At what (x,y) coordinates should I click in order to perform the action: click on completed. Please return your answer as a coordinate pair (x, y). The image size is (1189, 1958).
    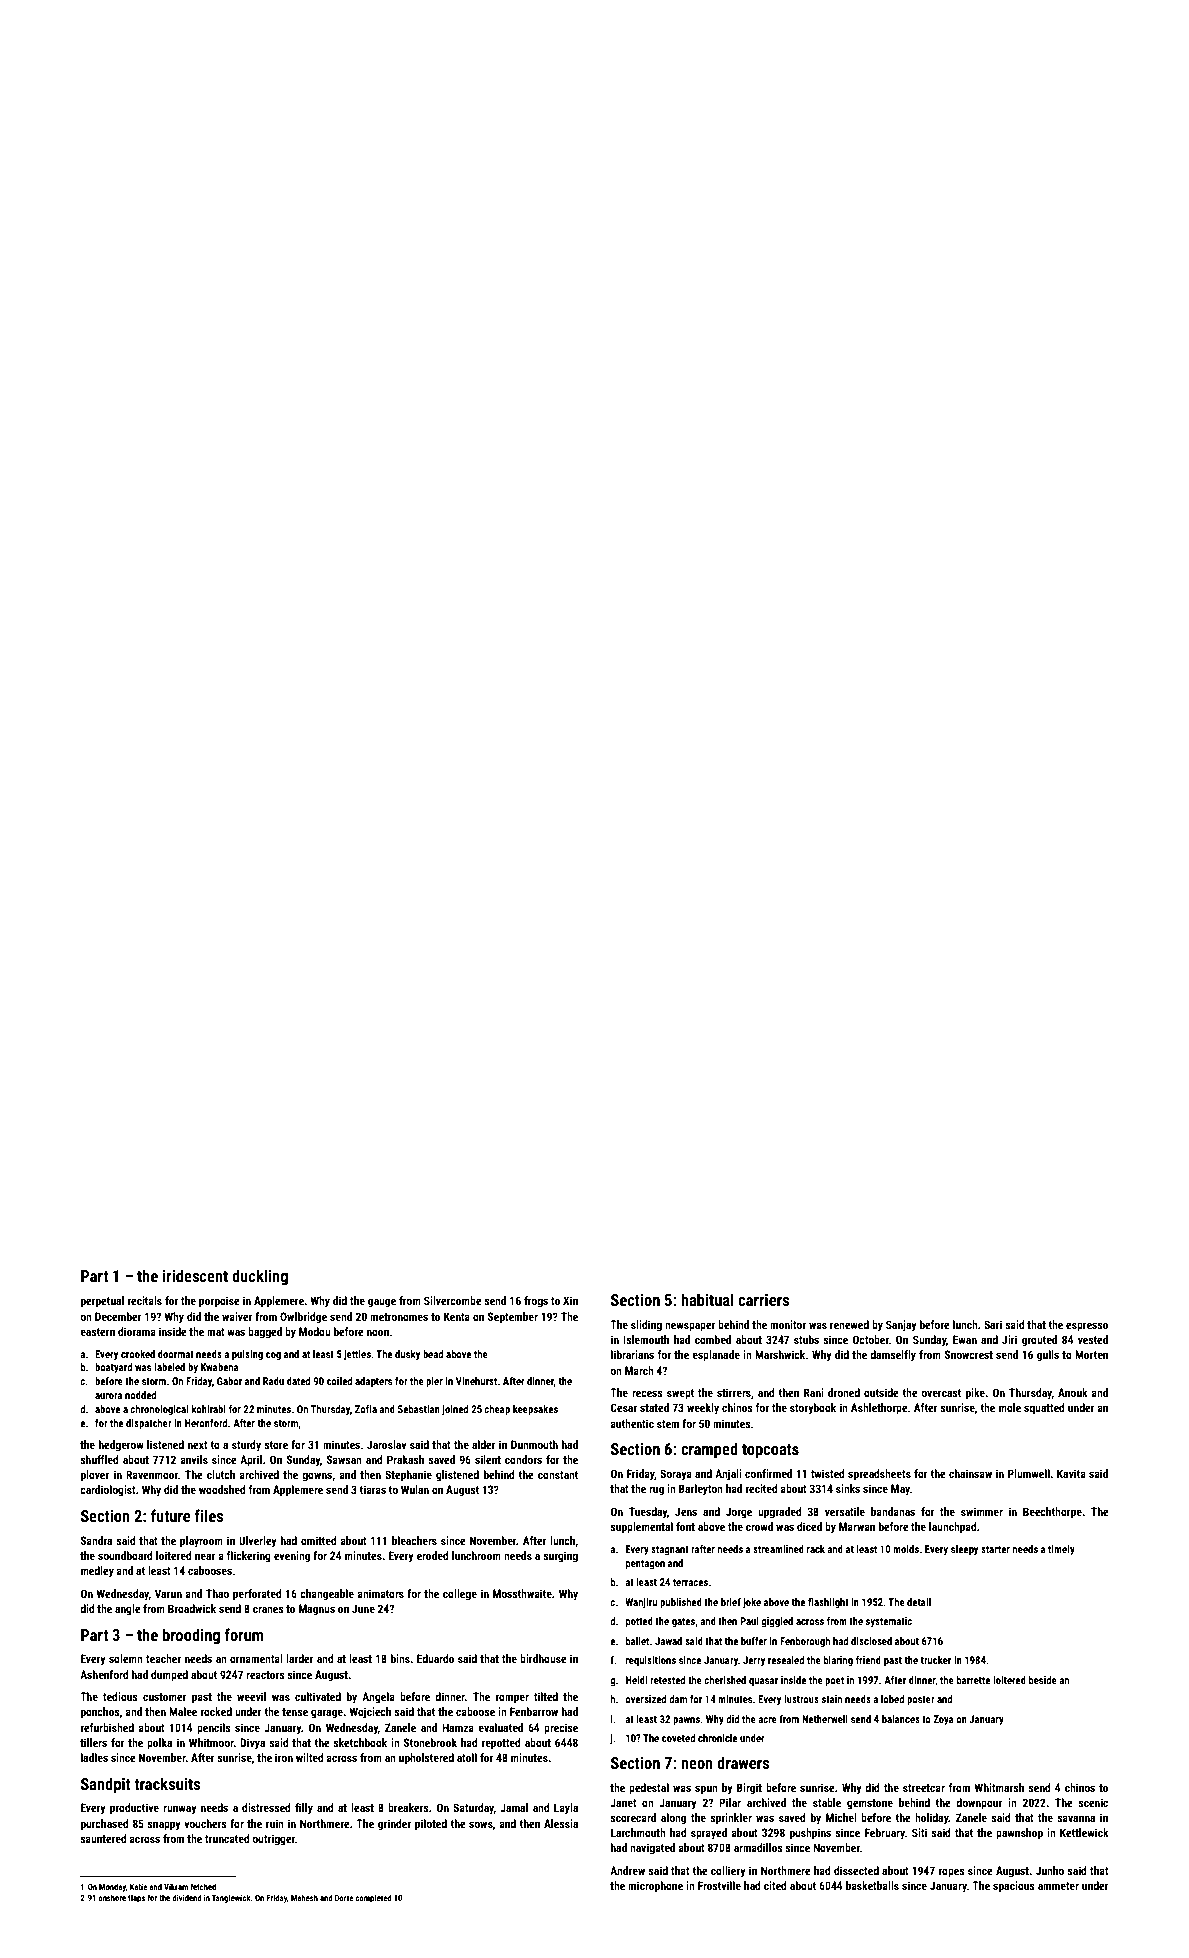
    Looking at the image, I should click on (373, 1898).
